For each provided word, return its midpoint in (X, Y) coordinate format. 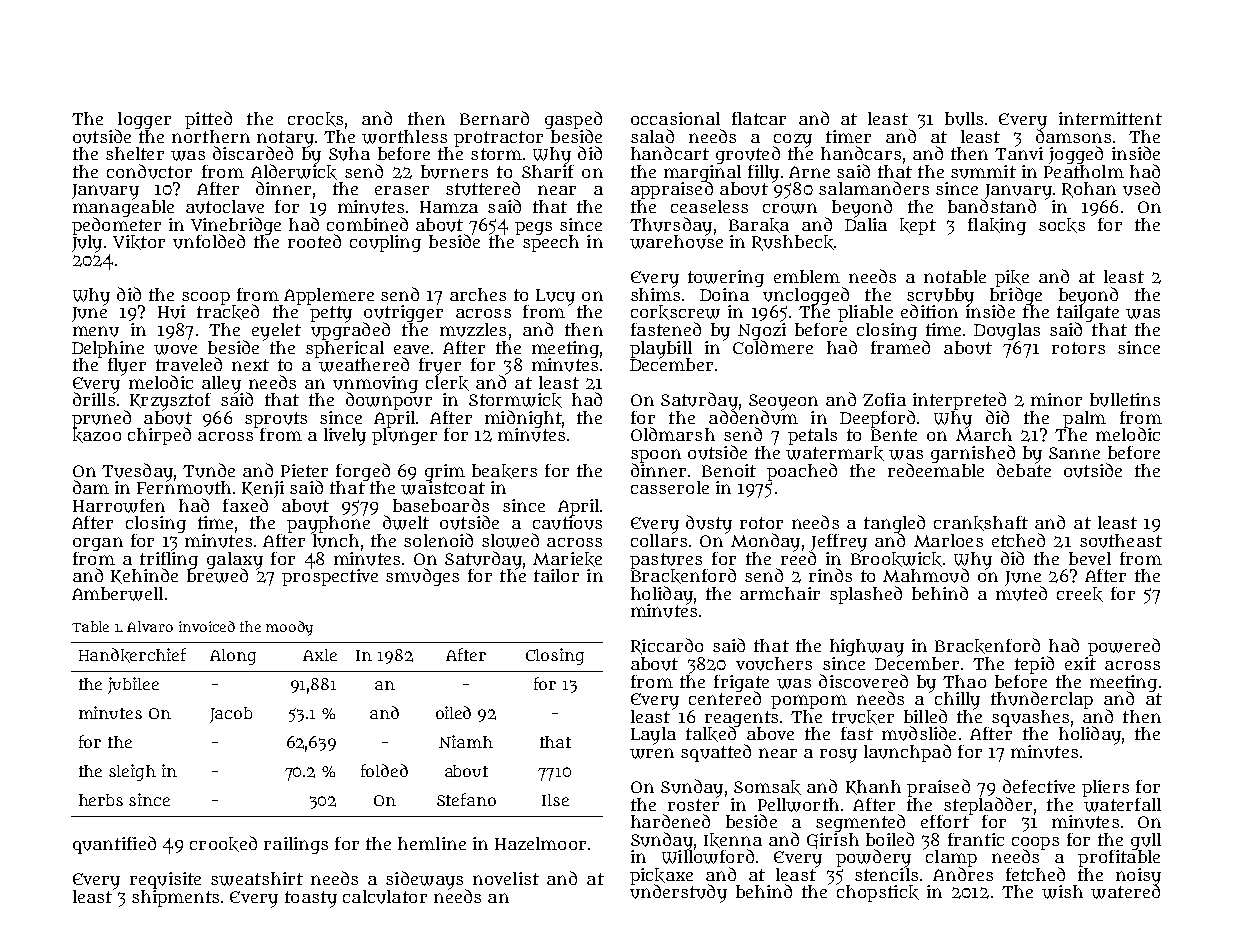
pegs (533, 228)
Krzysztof (170, 401)
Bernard (494, 118)
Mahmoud (926, 575)
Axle (320, 655)
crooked (223, 844)
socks (1062, 225)
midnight (523, 419)
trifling (169, 560)
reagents (741, 719)
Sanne (1074, 453)
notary (285, 139)
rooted (314, 241)
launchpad (907, 753)
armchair (780, 593)
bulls (964, 119)
